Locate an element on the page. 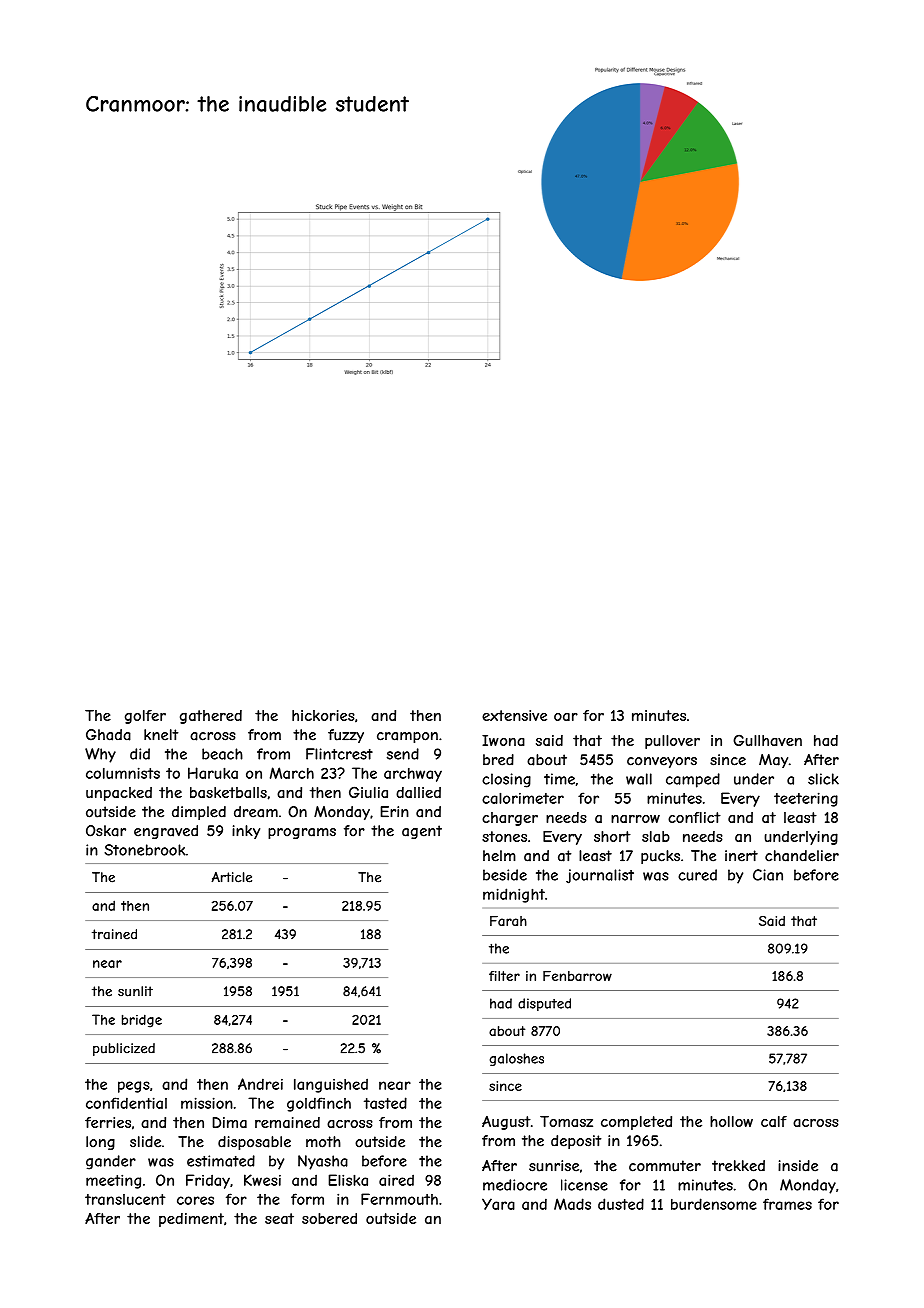  dallied is located at coordinates (418, 792).
